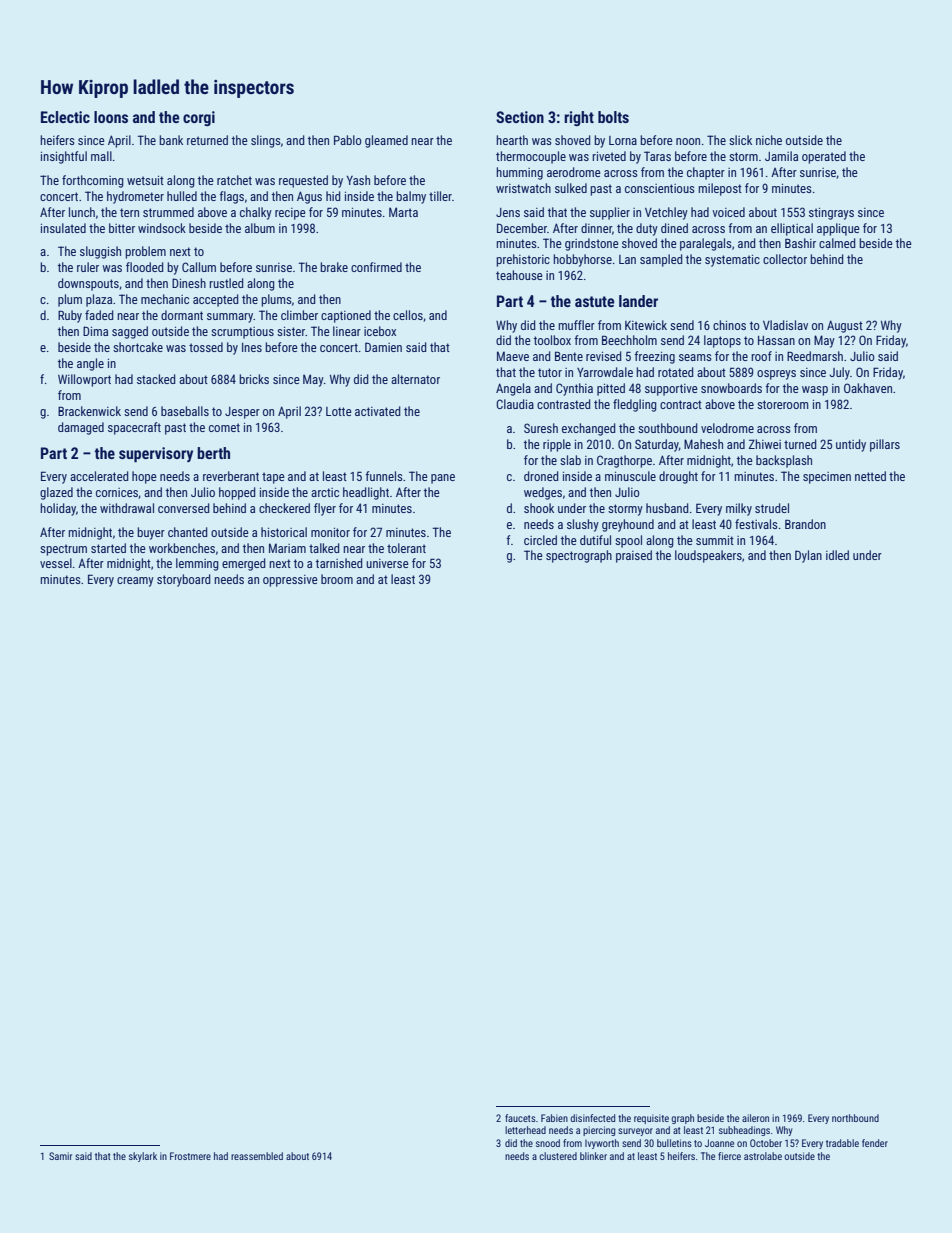  What do you see at coordinates (592, 1118) in the screenshot?
I see `disinfected` at bounding box center [592, 1118].
